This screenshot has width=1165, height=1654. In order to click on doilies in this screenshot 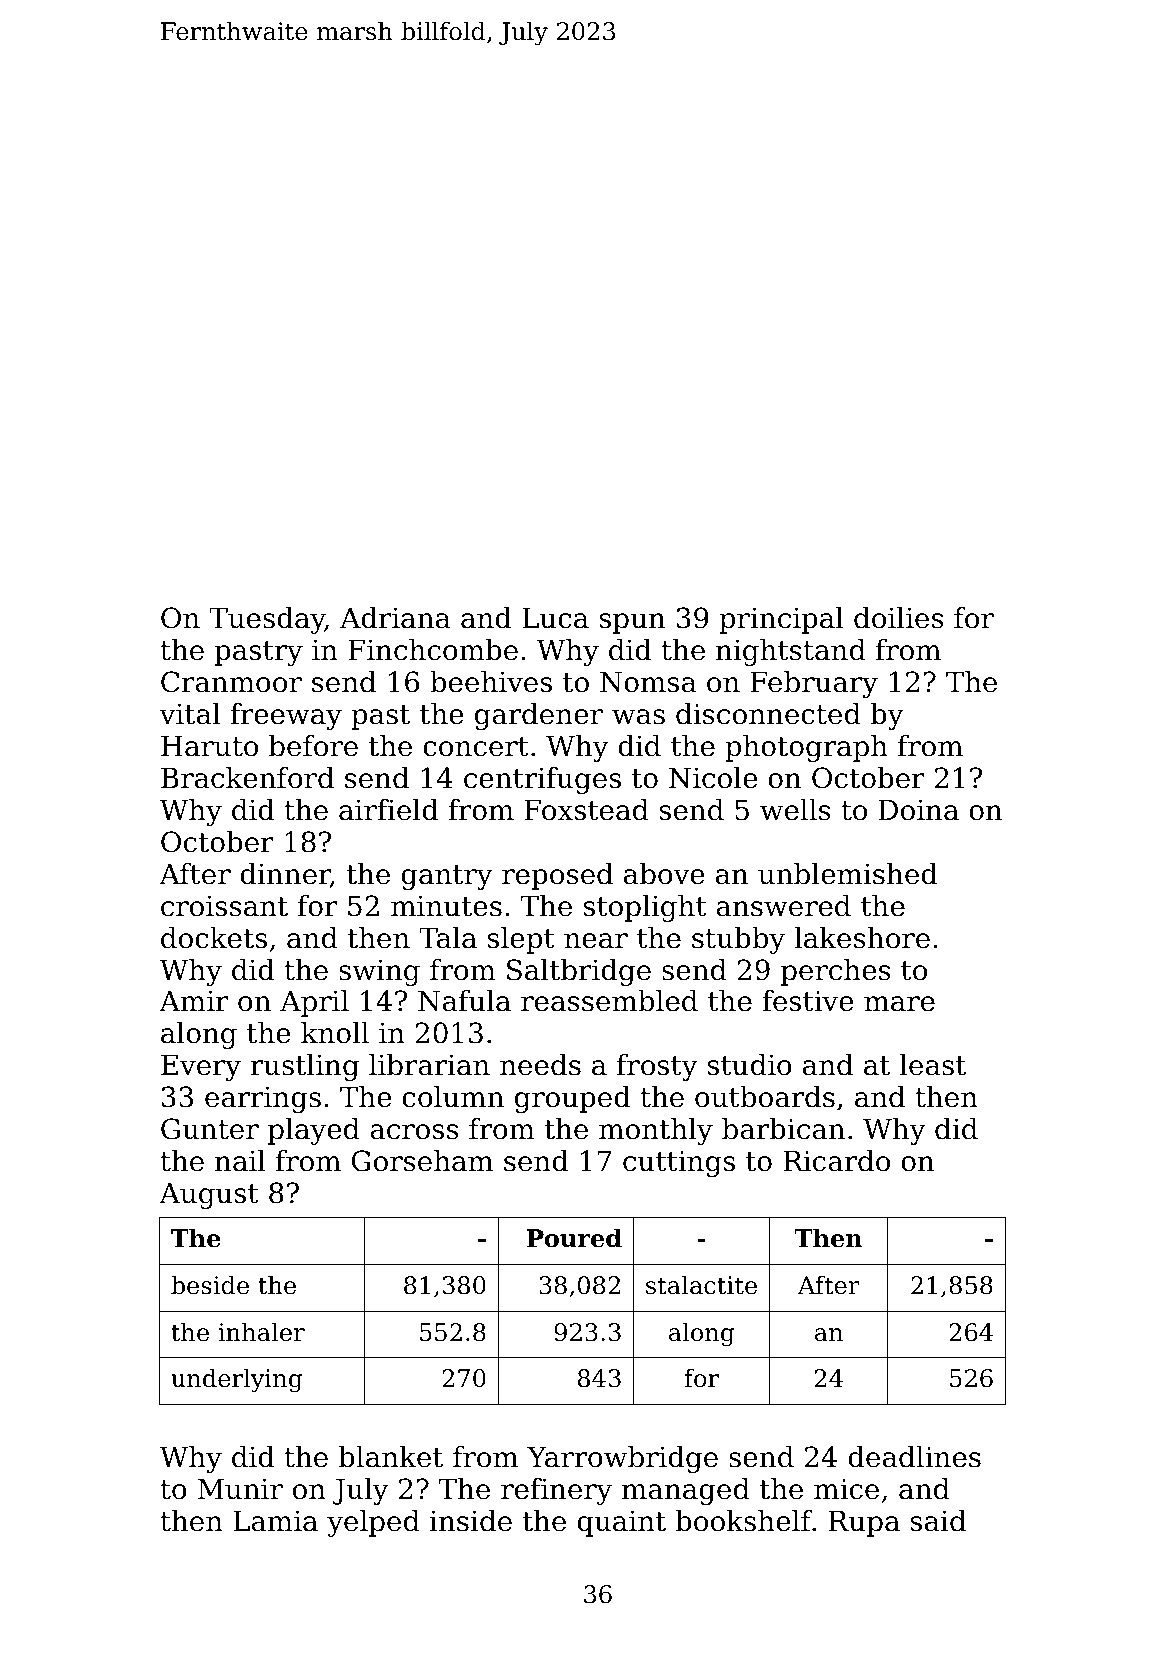, I will do `click(899, 618)`.
